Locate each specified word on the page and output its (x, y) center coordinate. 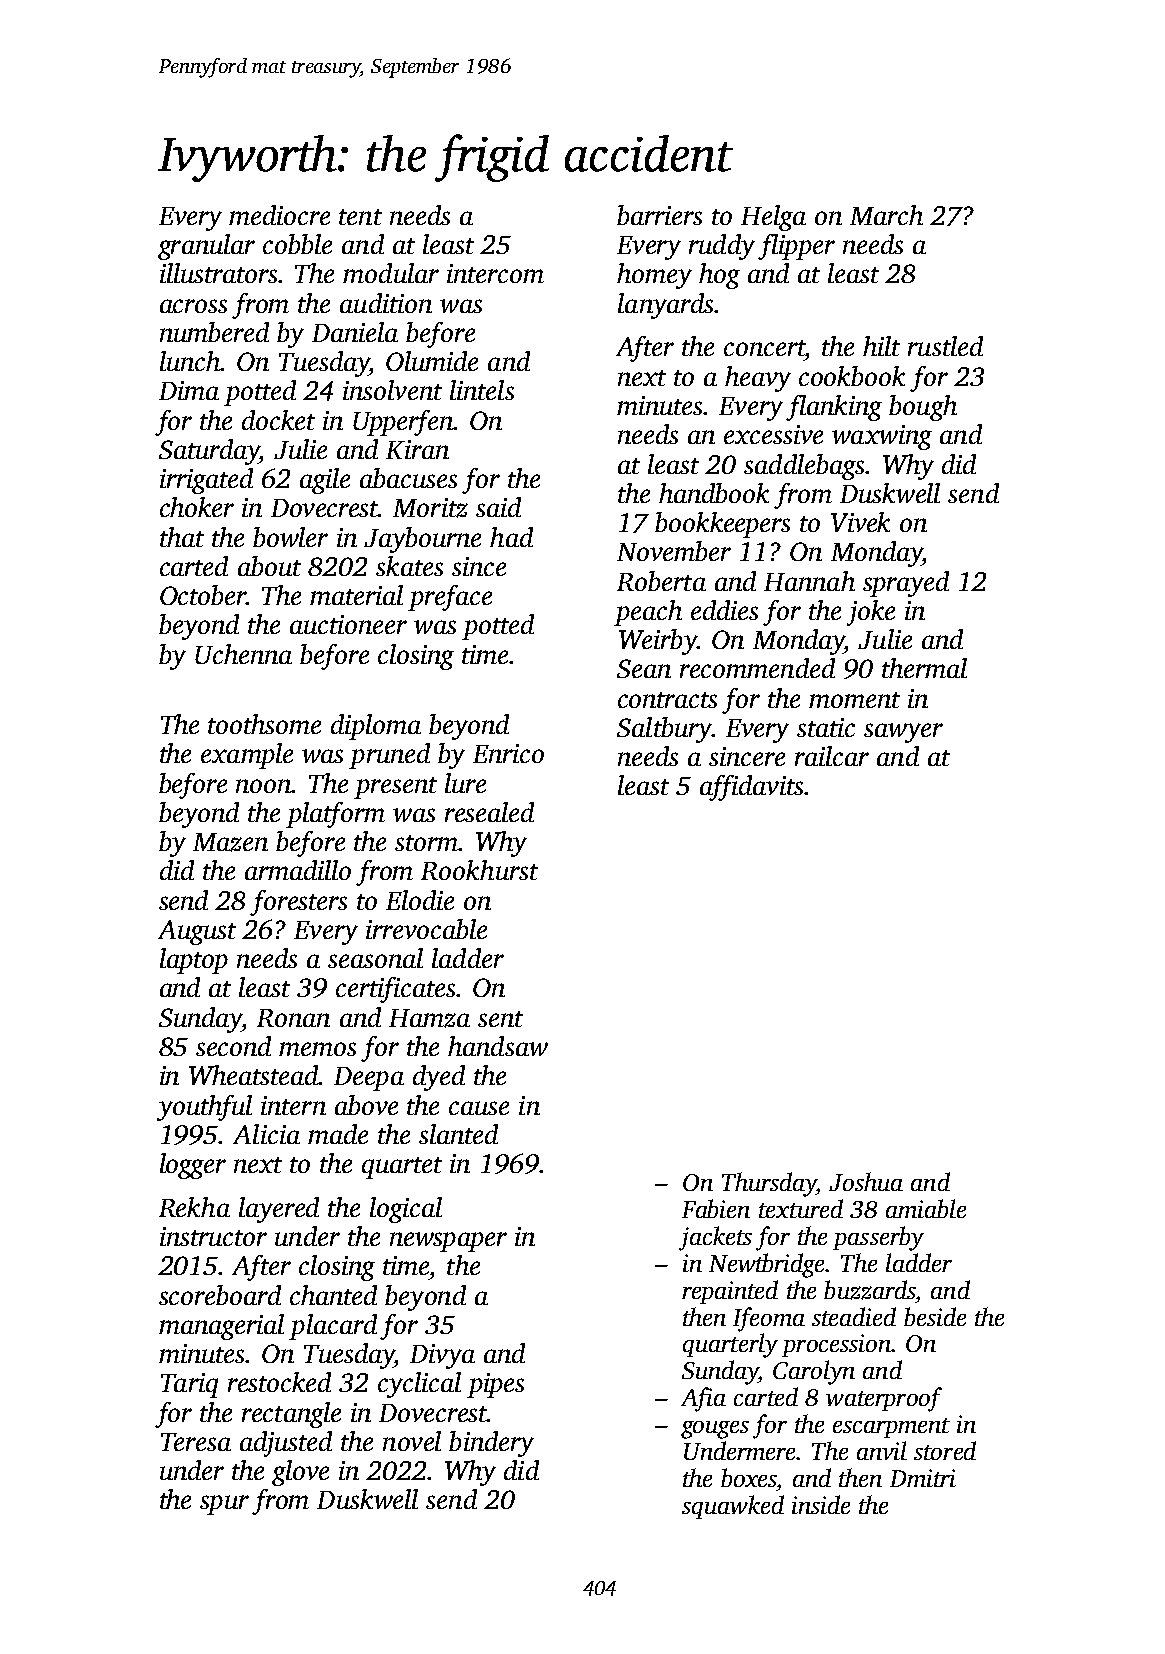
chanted (333, 1295)
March (886, 215)
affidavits (751, 788)
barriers (659, 215)
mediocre (279, 215)
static (826, 727)
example (247, 756)
